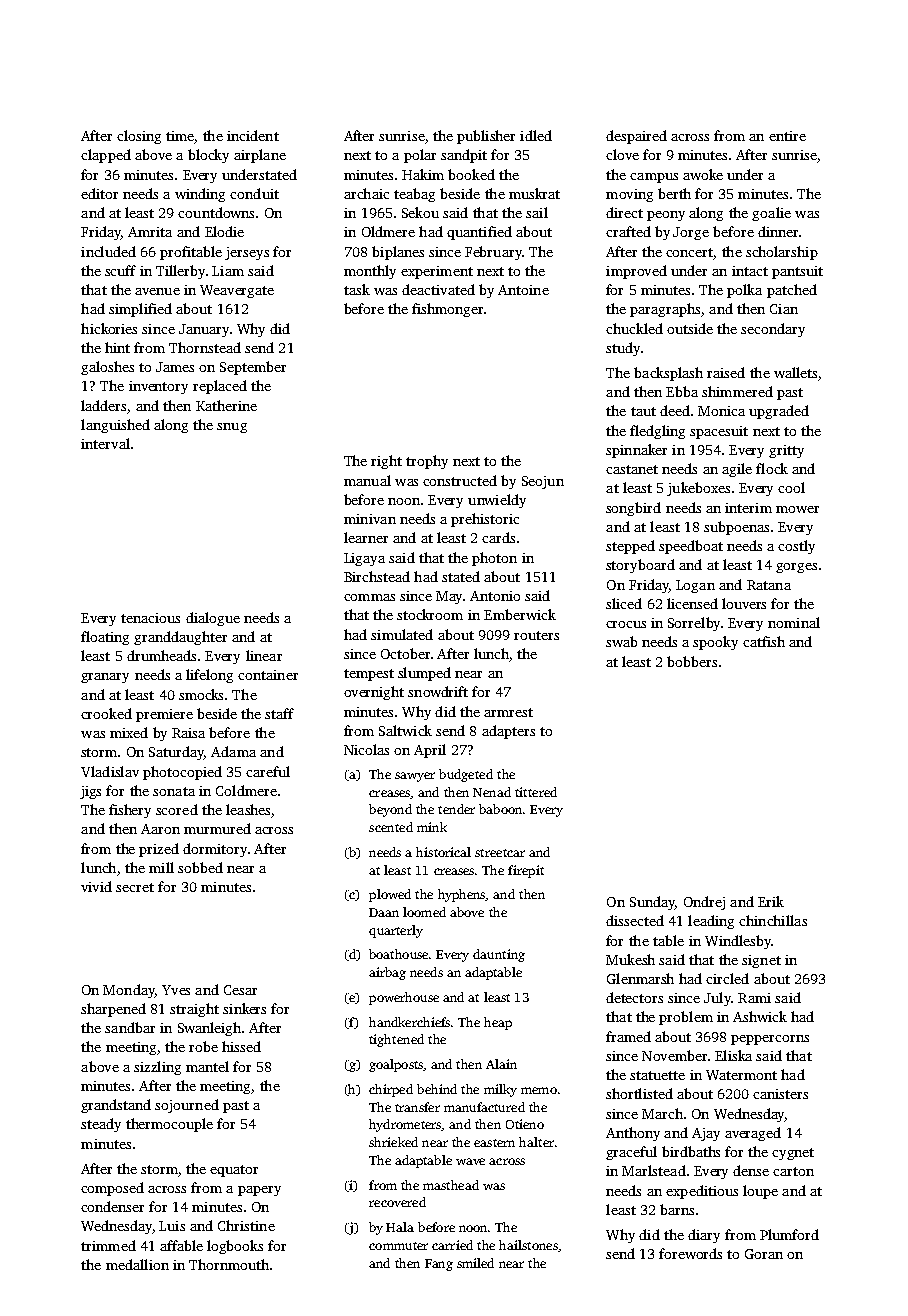  Describe the element at coordinates (268, 771) in the screenshot. I see `careful` at that location.
